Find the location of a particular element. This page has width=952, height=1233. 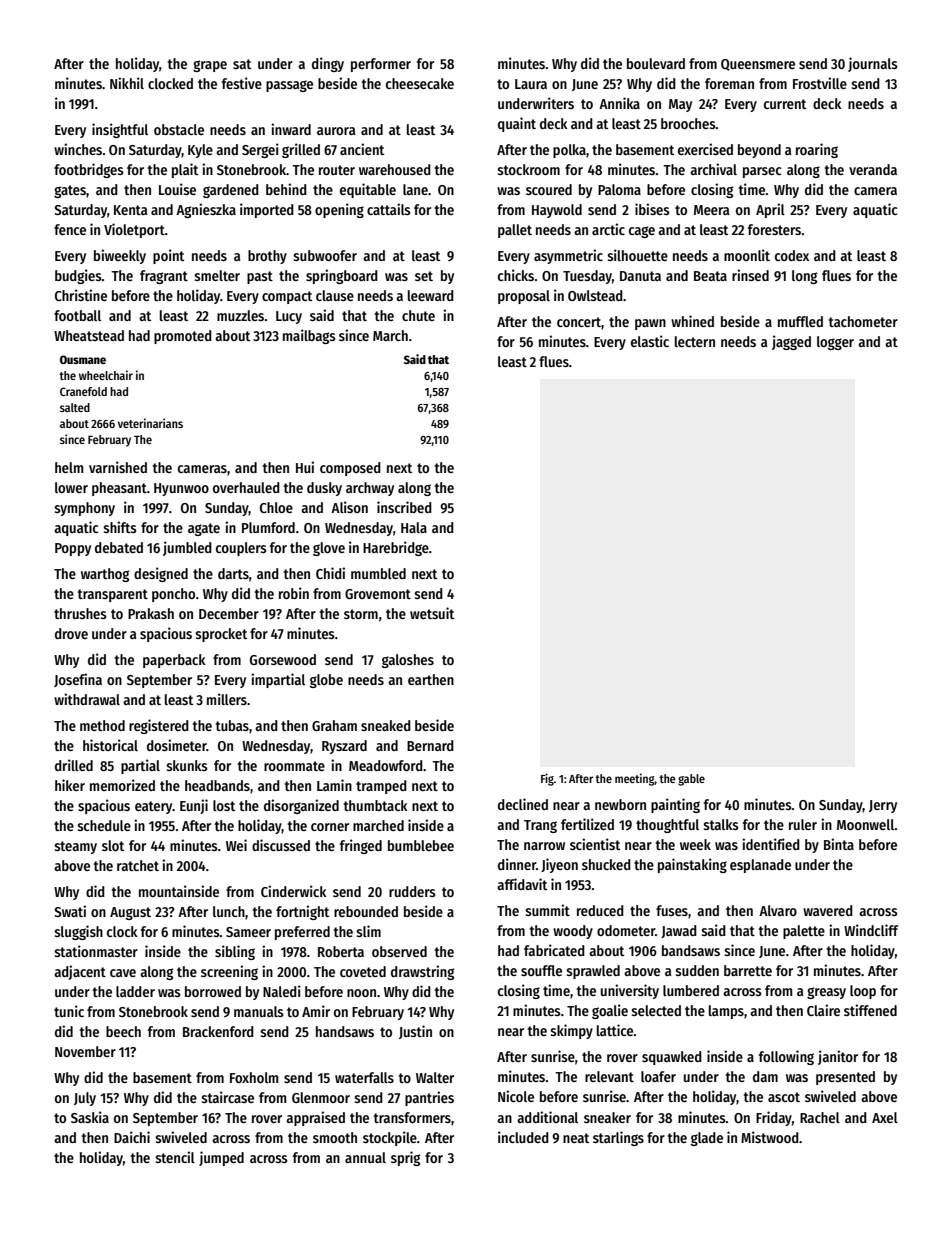

withdrawal is located at coordinates (87, 699).
